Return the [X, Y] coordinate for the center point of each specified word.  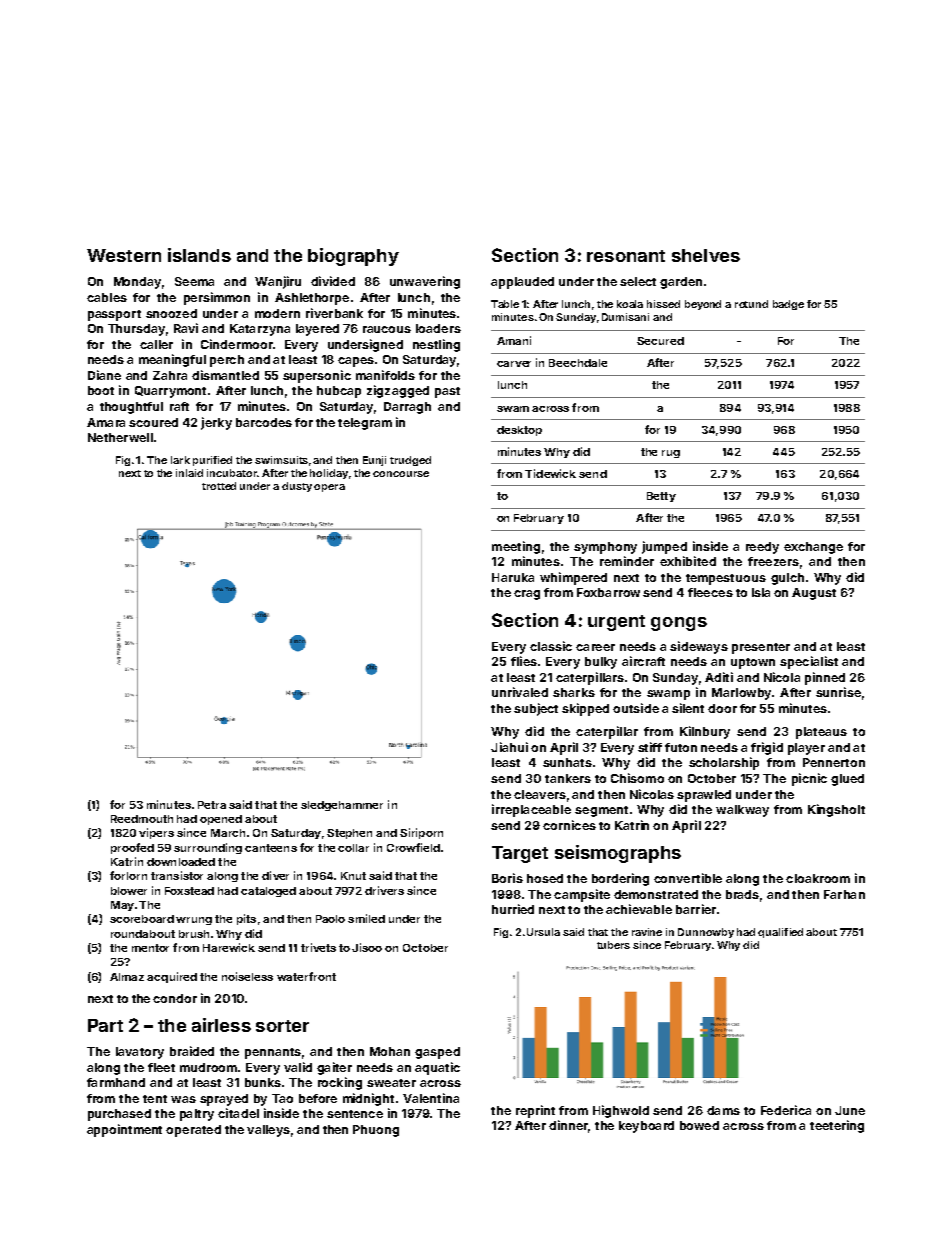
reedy [762, 548]
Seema [194, 281]
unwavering [425, 282]
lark [180, 460]
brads [742, 894]
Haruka [513, 577]
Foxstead [189, 891]
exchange [813, 548]
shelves [706, 255]
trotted [219, 486]
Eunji [374, 461]
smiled [366, 918]
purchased [119, 1115]
